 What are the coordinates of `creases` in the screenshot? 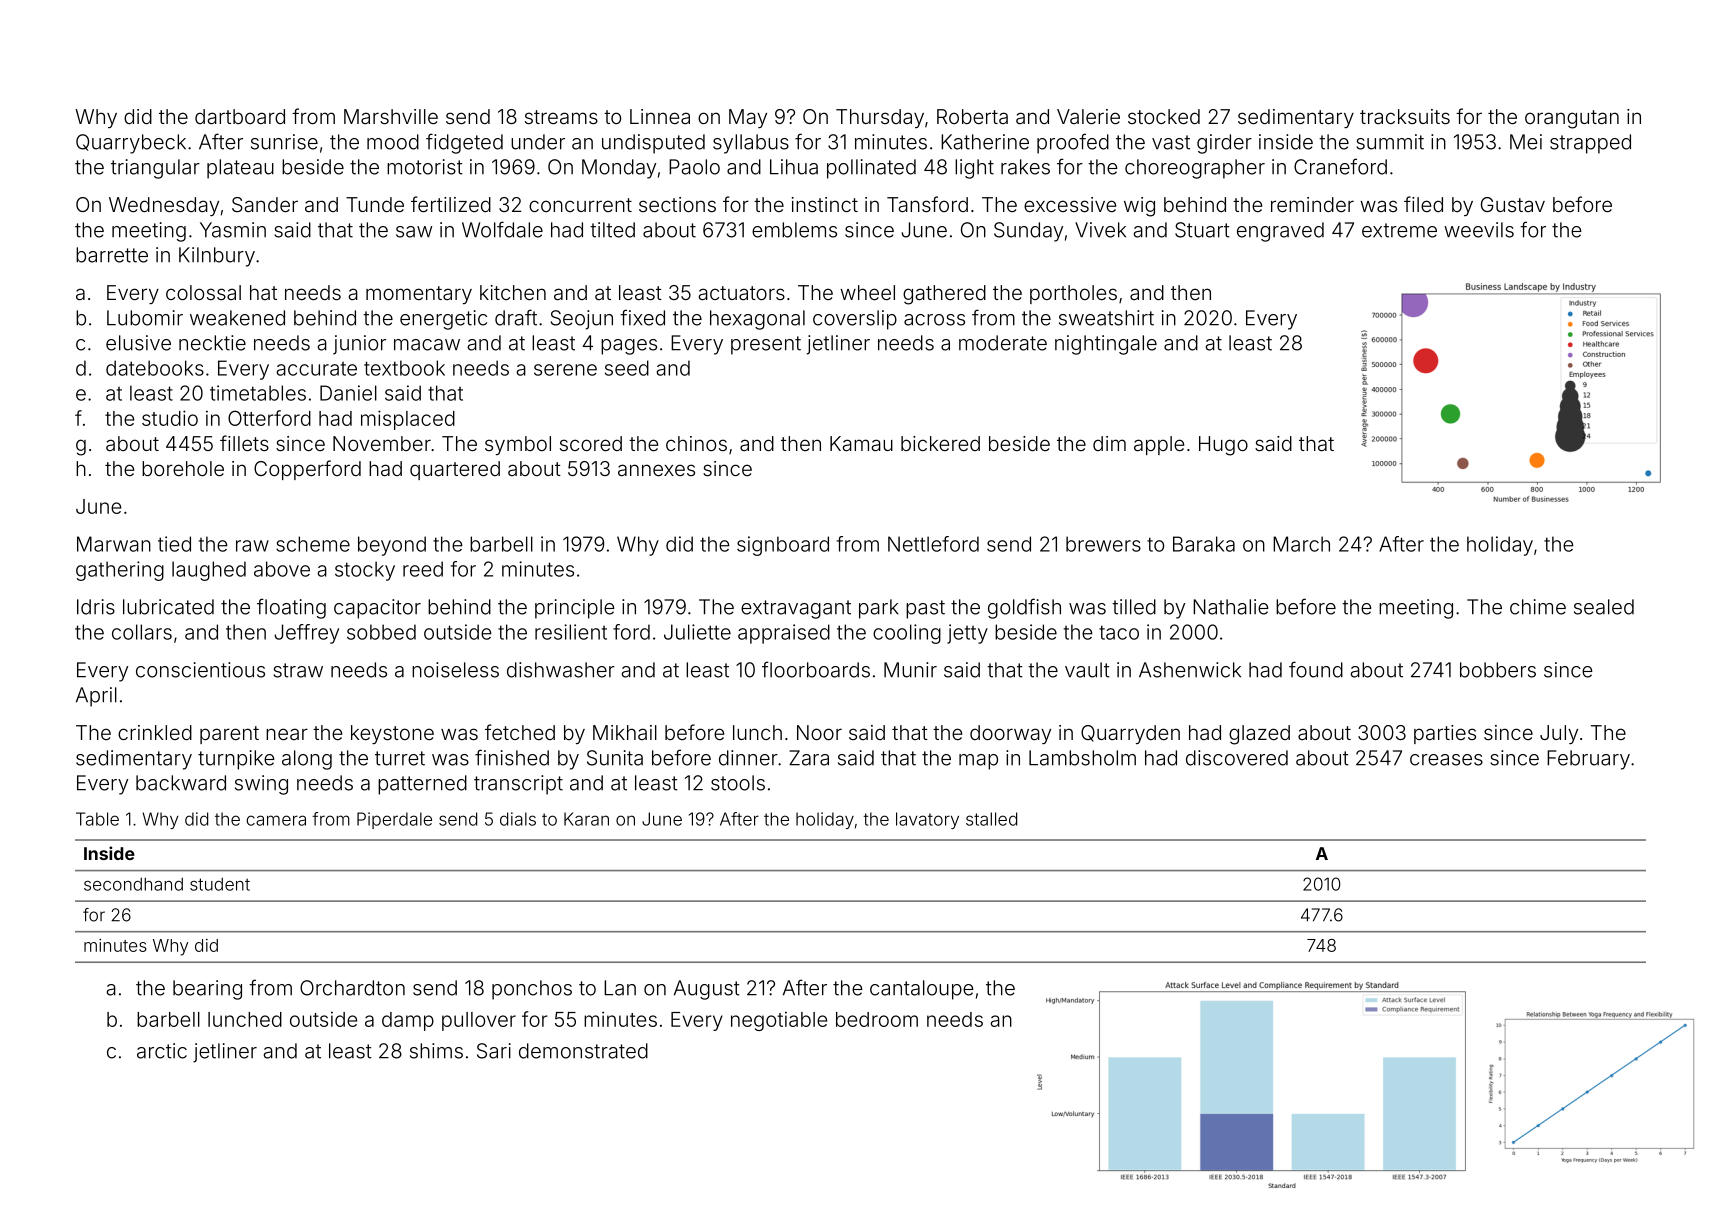 It's located at (1446, 760).
